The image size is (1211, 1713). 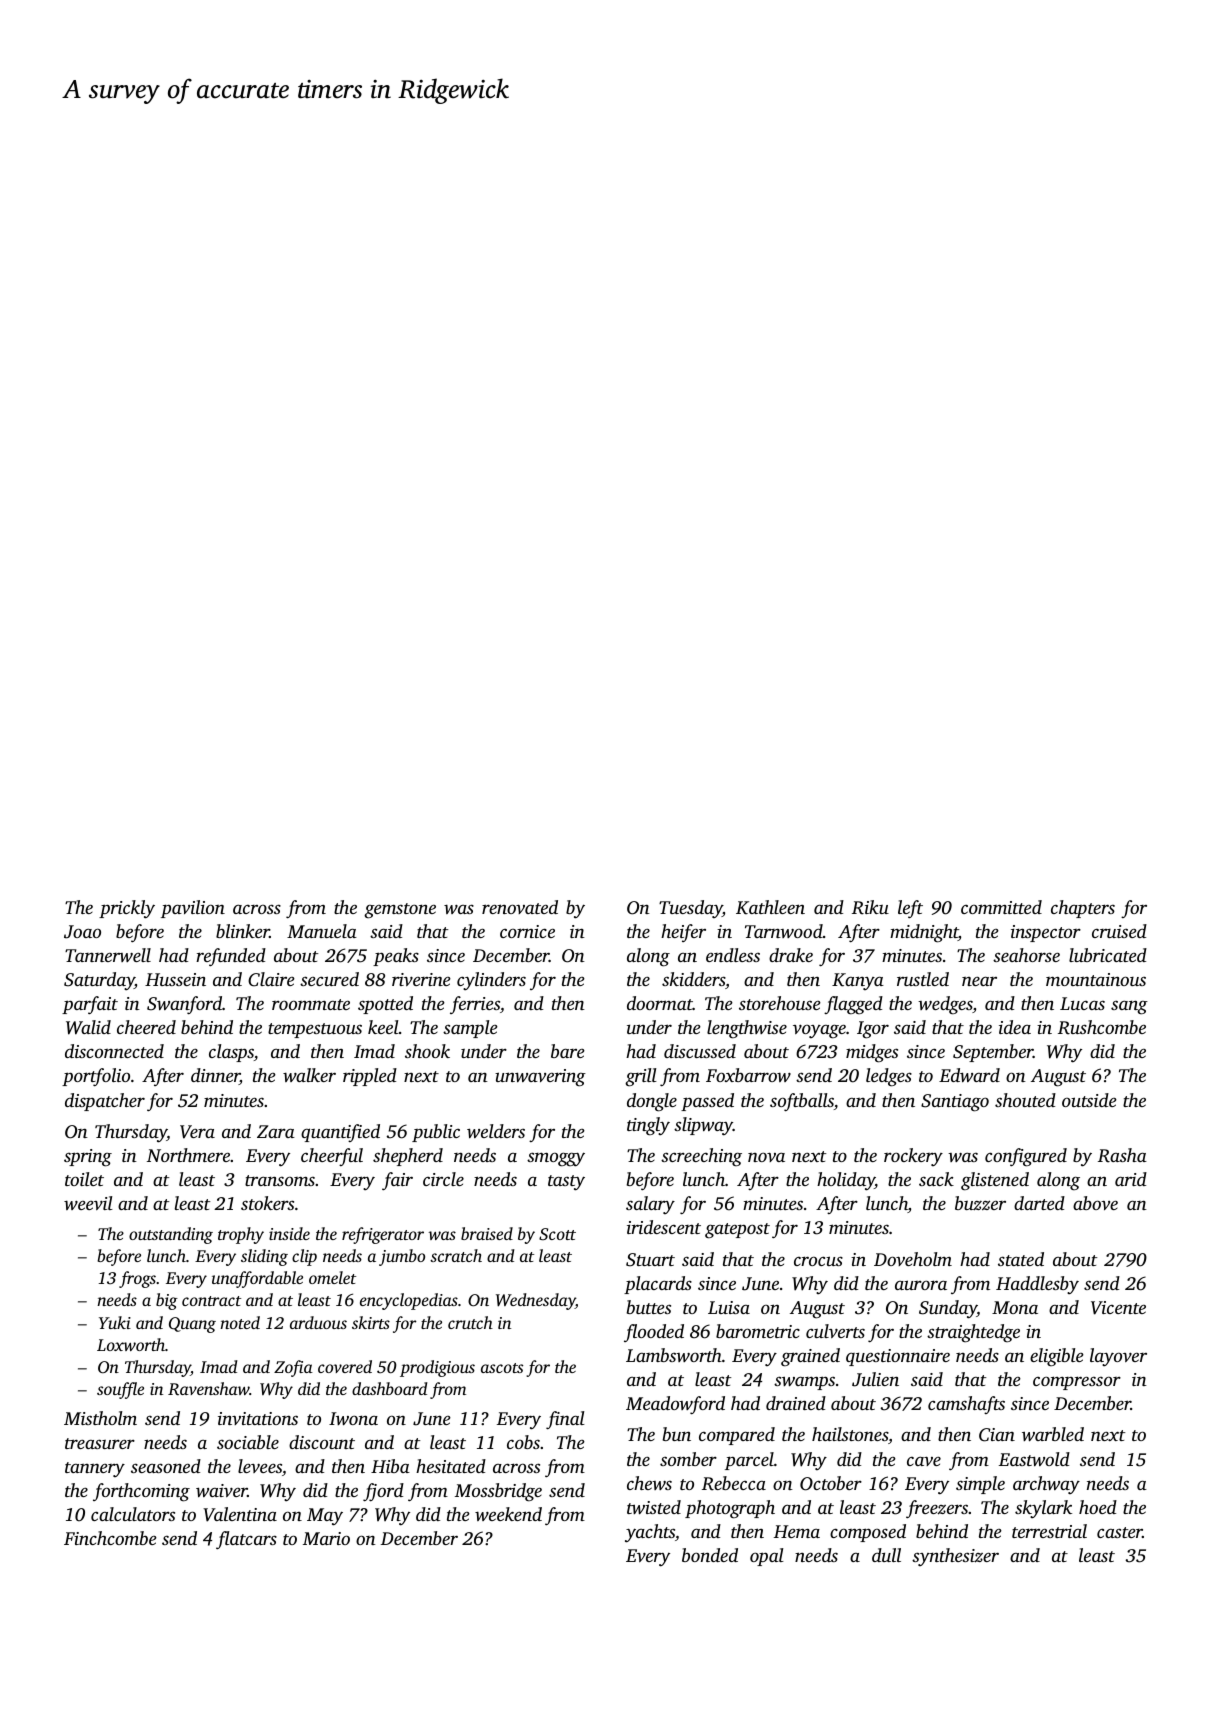 I want to click on dispatcher, so click(x=105, y=1102).
